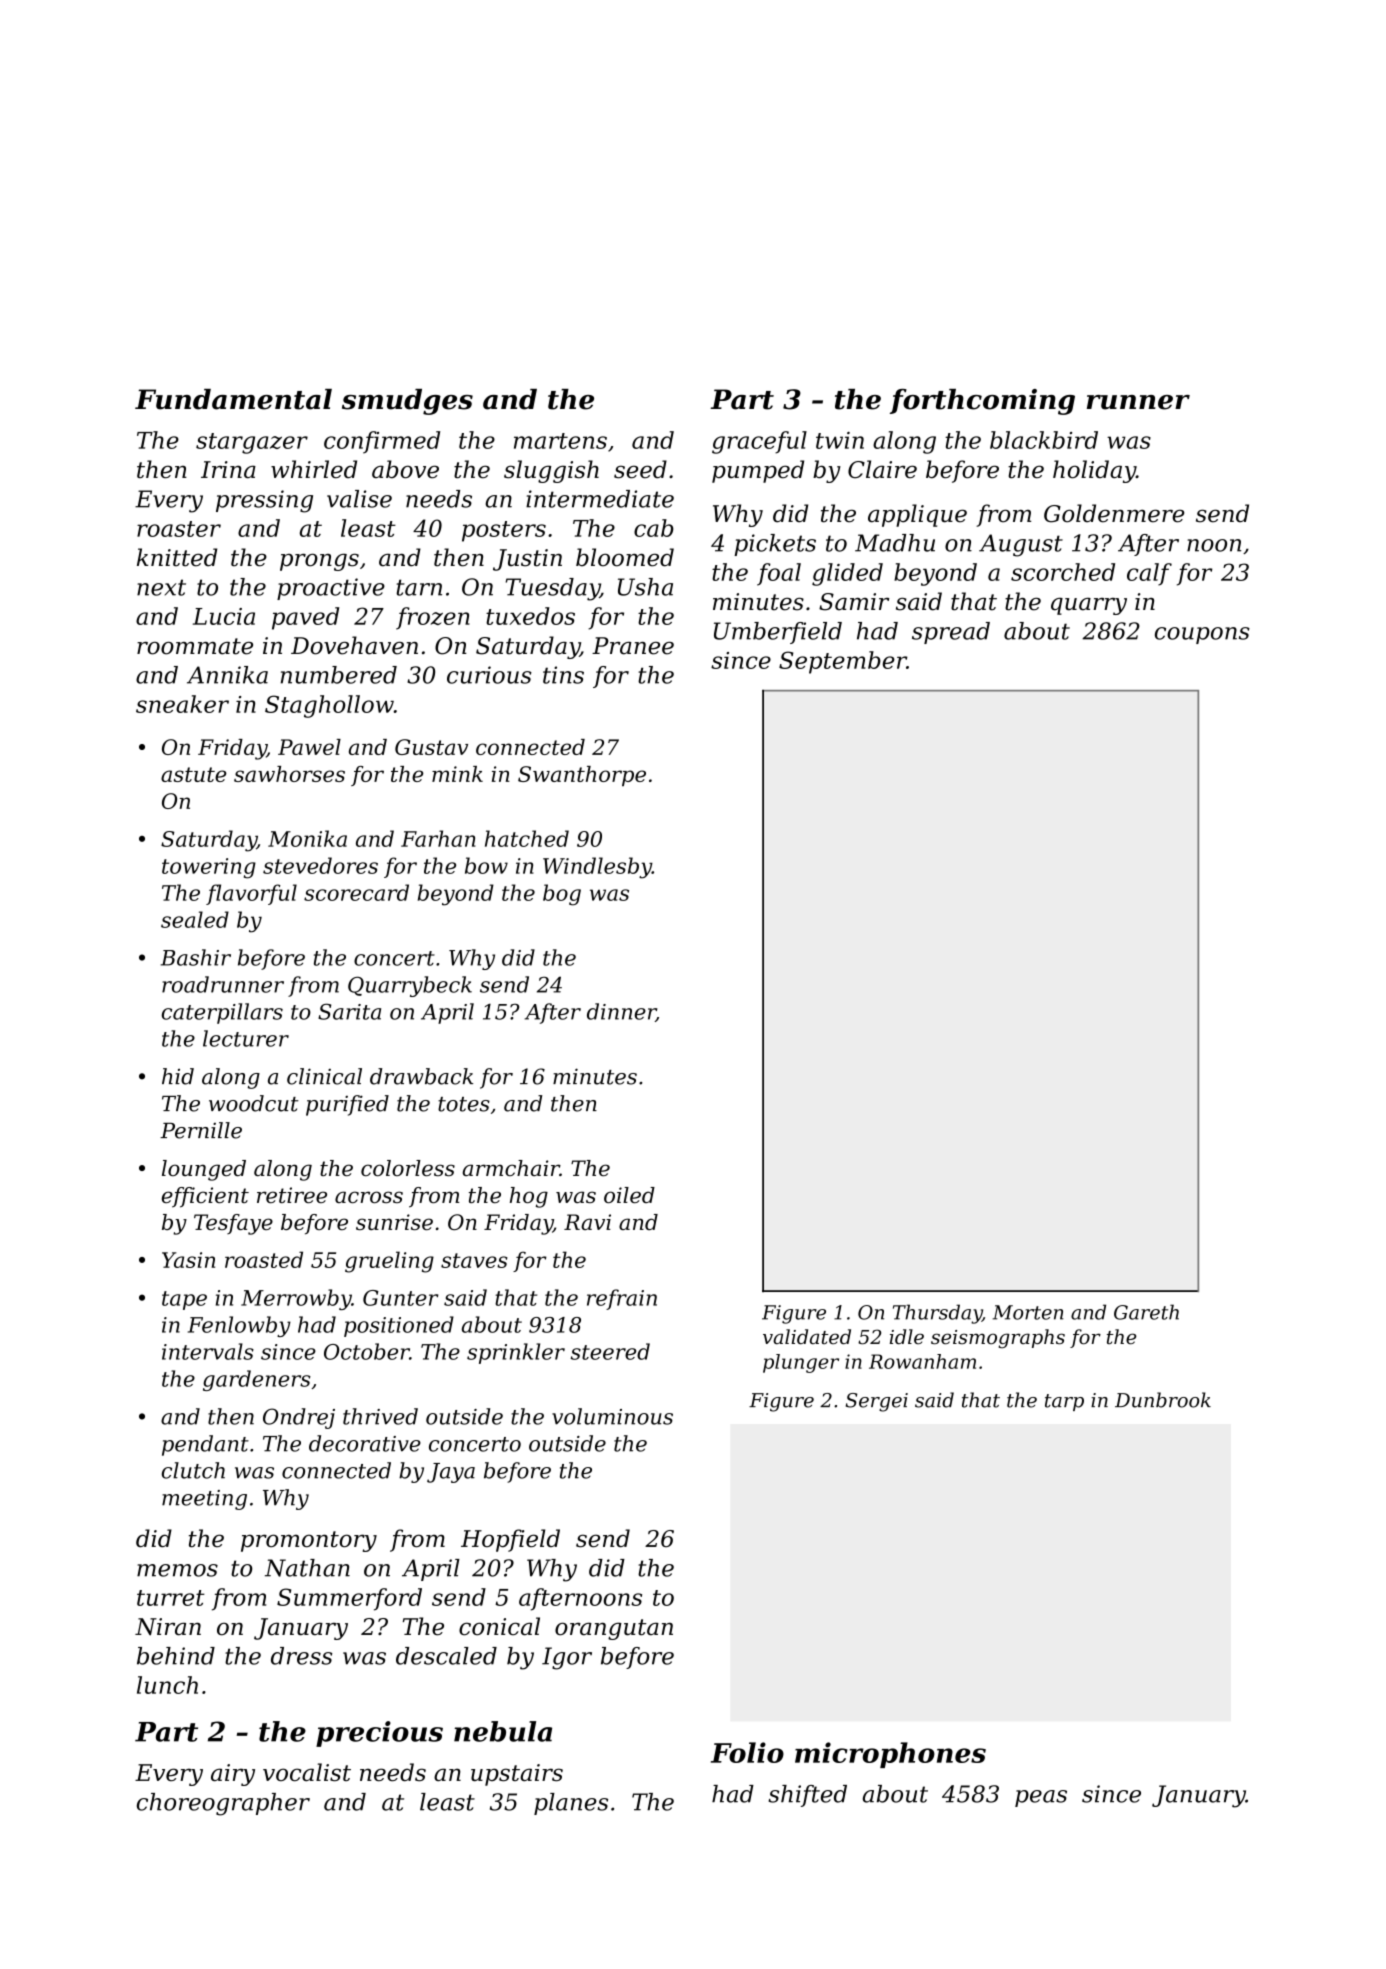 The width and height of the image is (1386, 1969). Describe the element at coordinates (807, 1796) in the image. I see `shifted` at that location.
